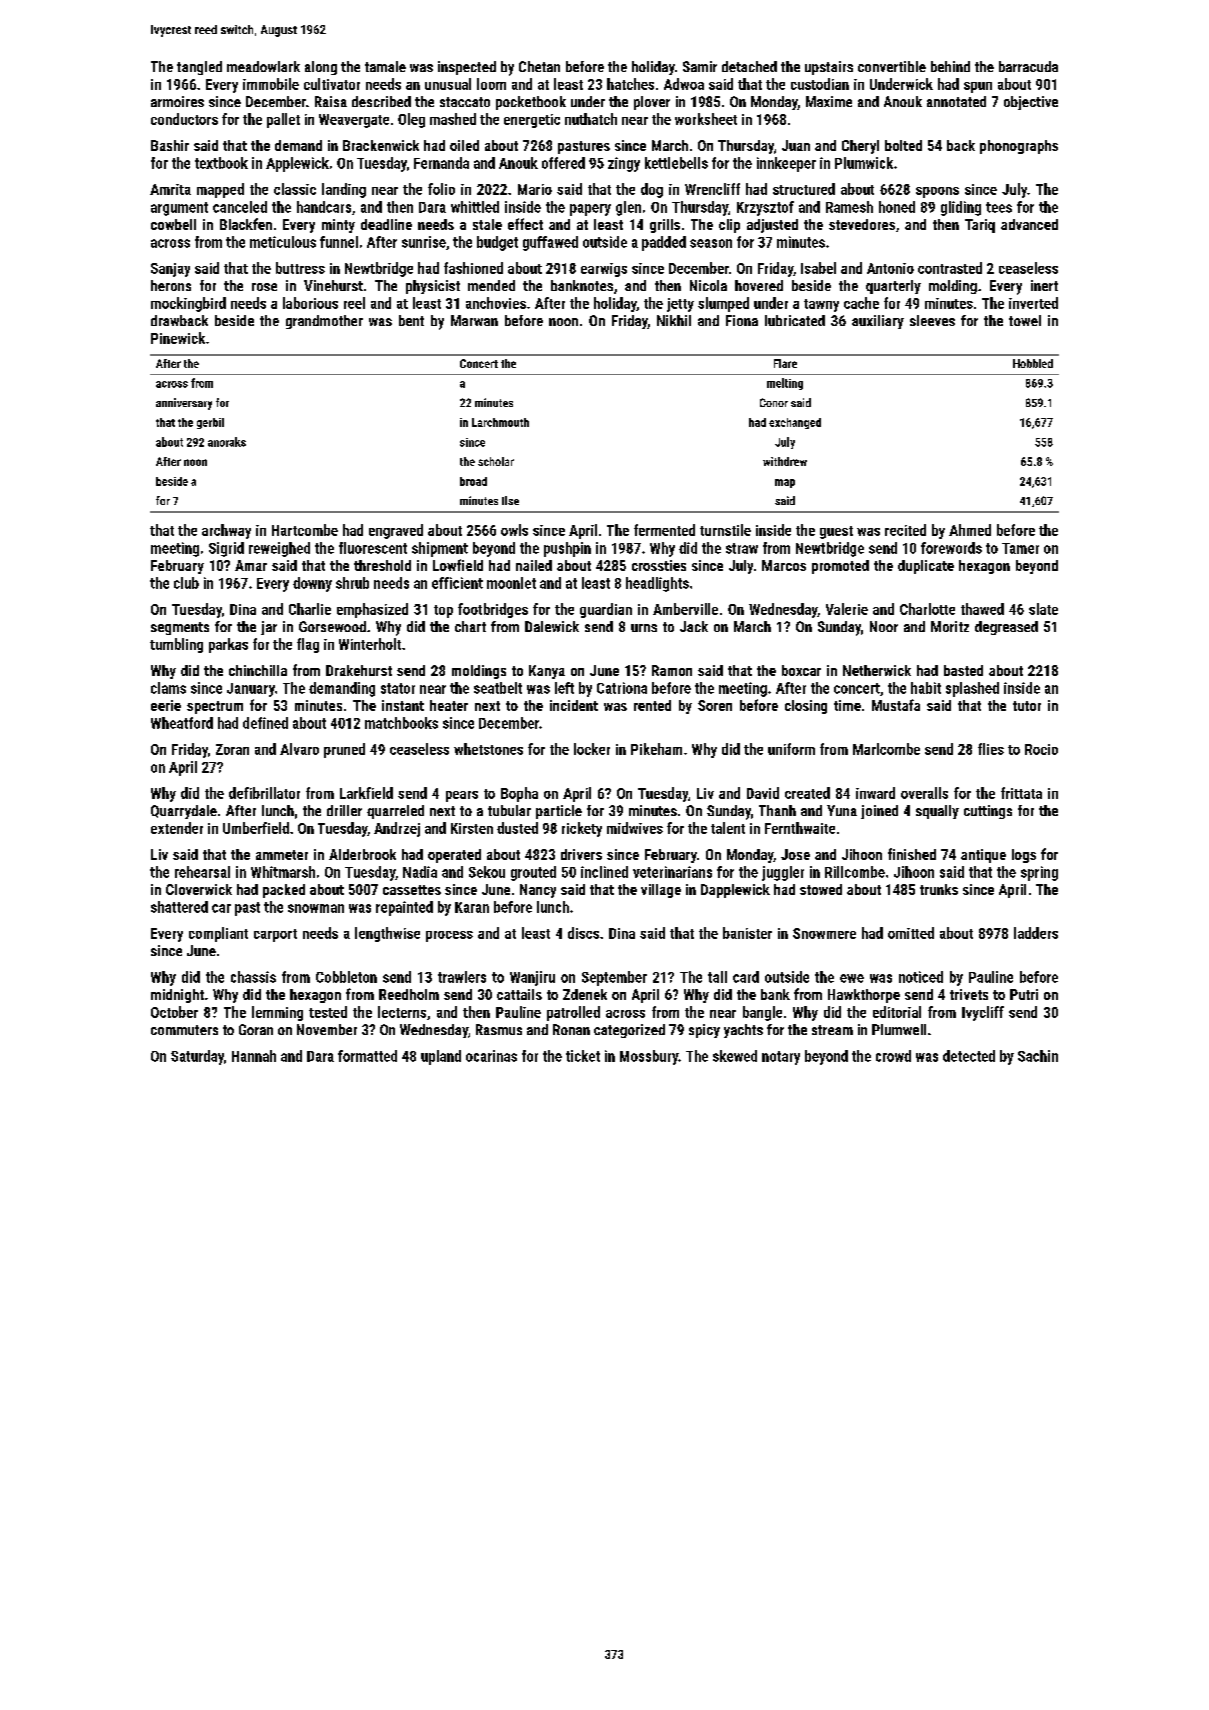 This page has height=1710, width=1209. What do you see at coordinates (496, 461) in the page?
I see `scholar` at bounding box center [496, 461].
